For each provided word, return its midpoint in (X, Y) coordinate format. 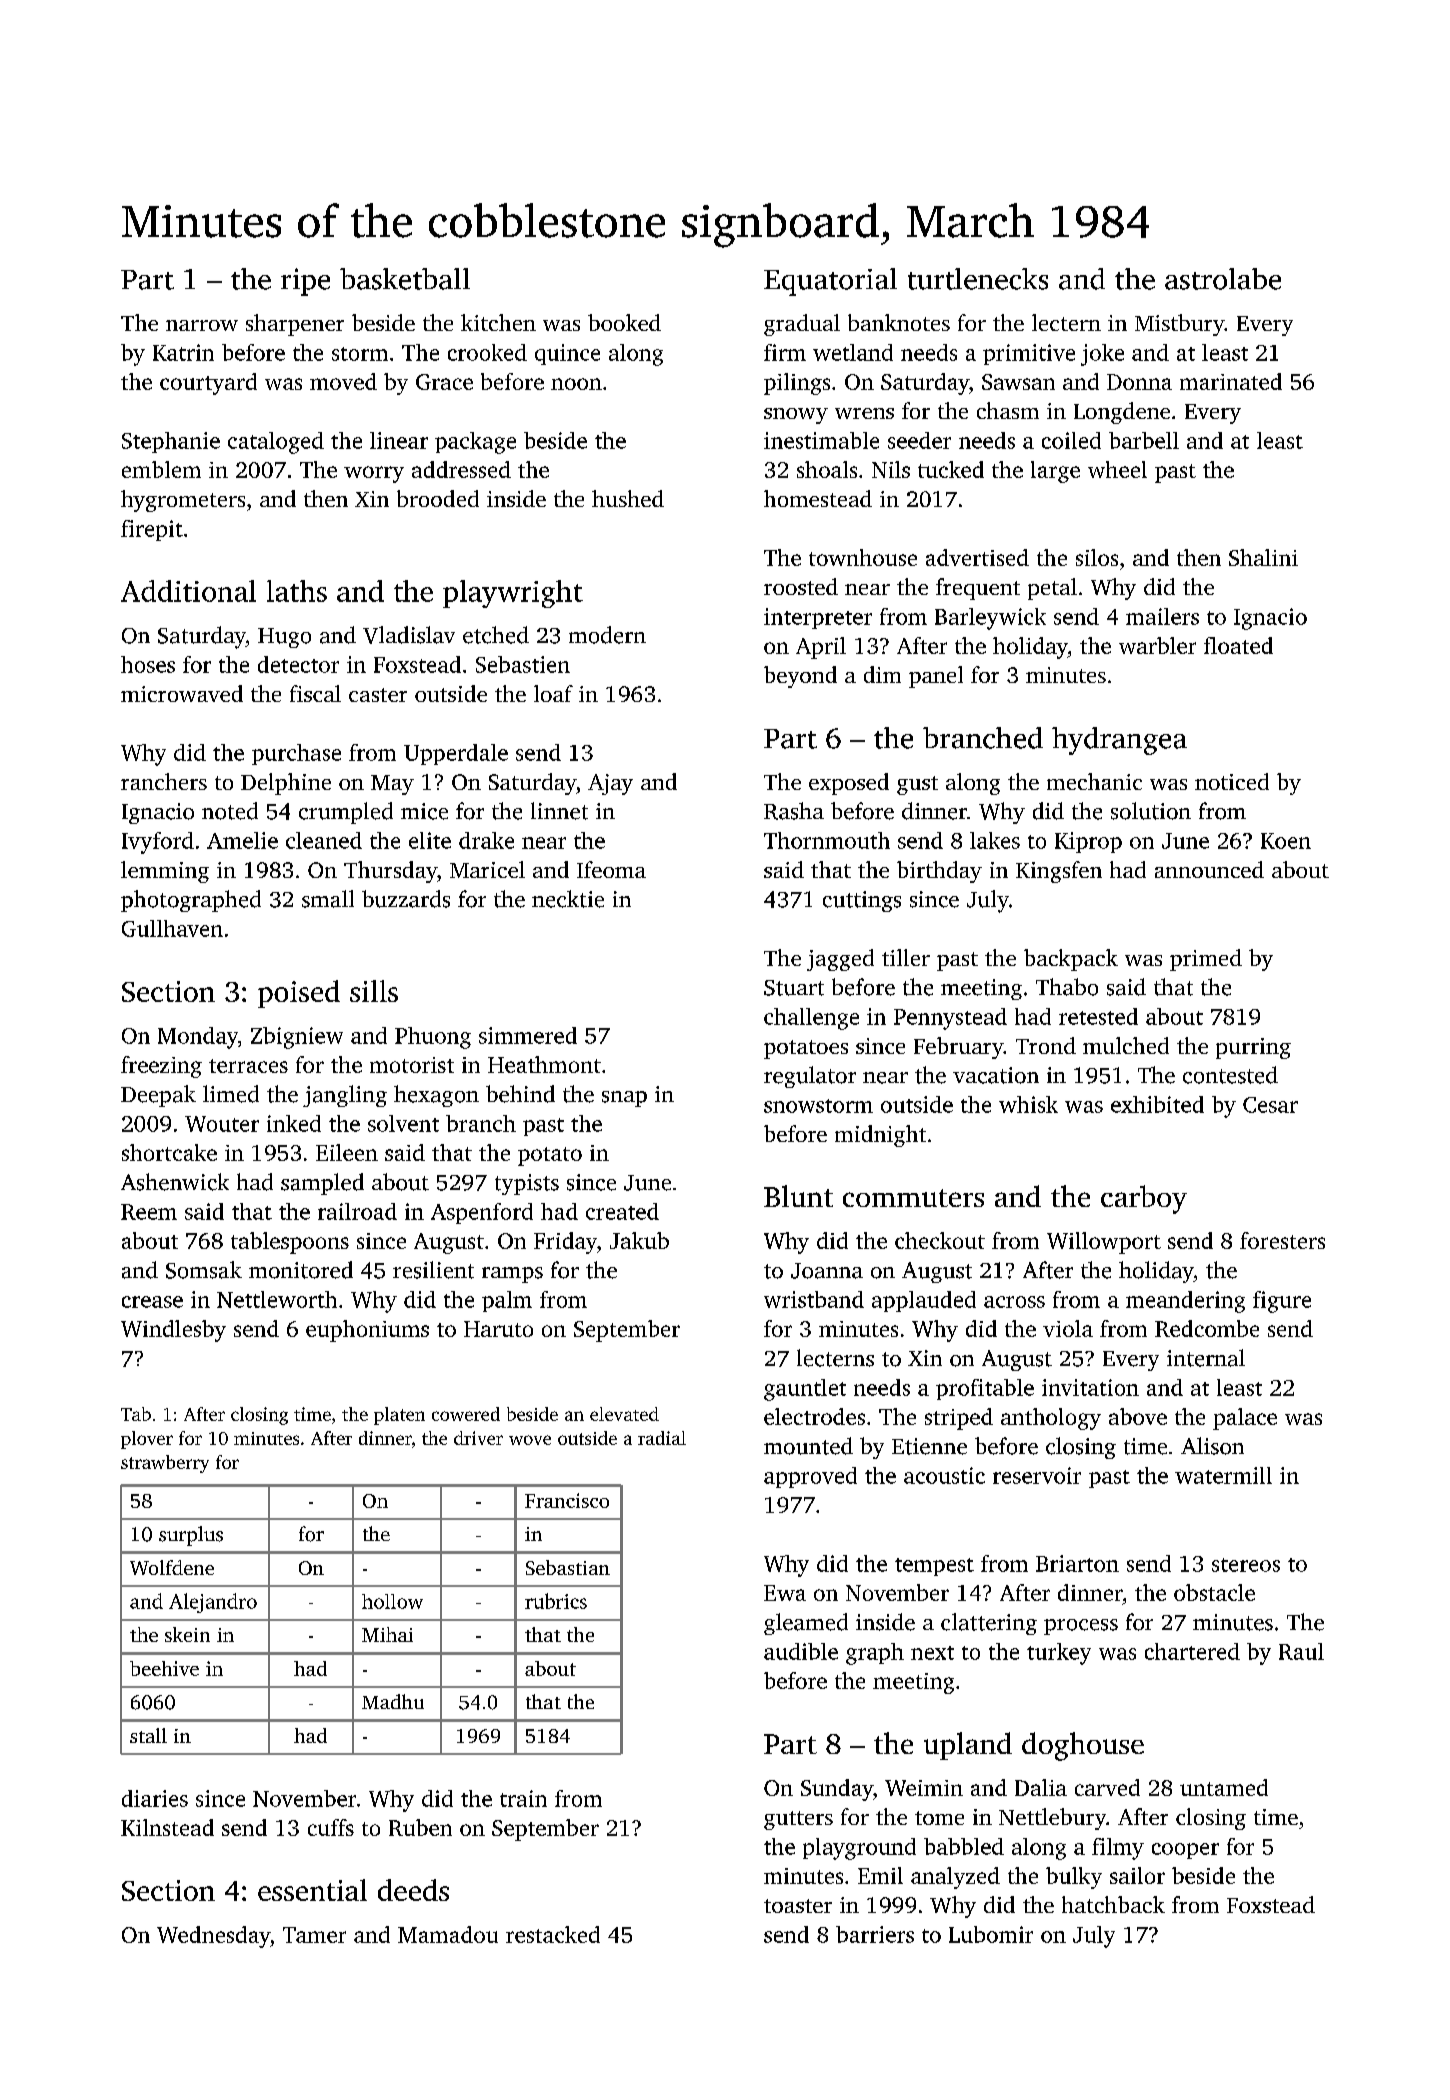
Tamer (314, 1935)
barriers (875, 1934)
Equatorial (830, 282)
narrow (202, 325)
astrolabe (1223, 279)
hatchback (1113, 1904)
